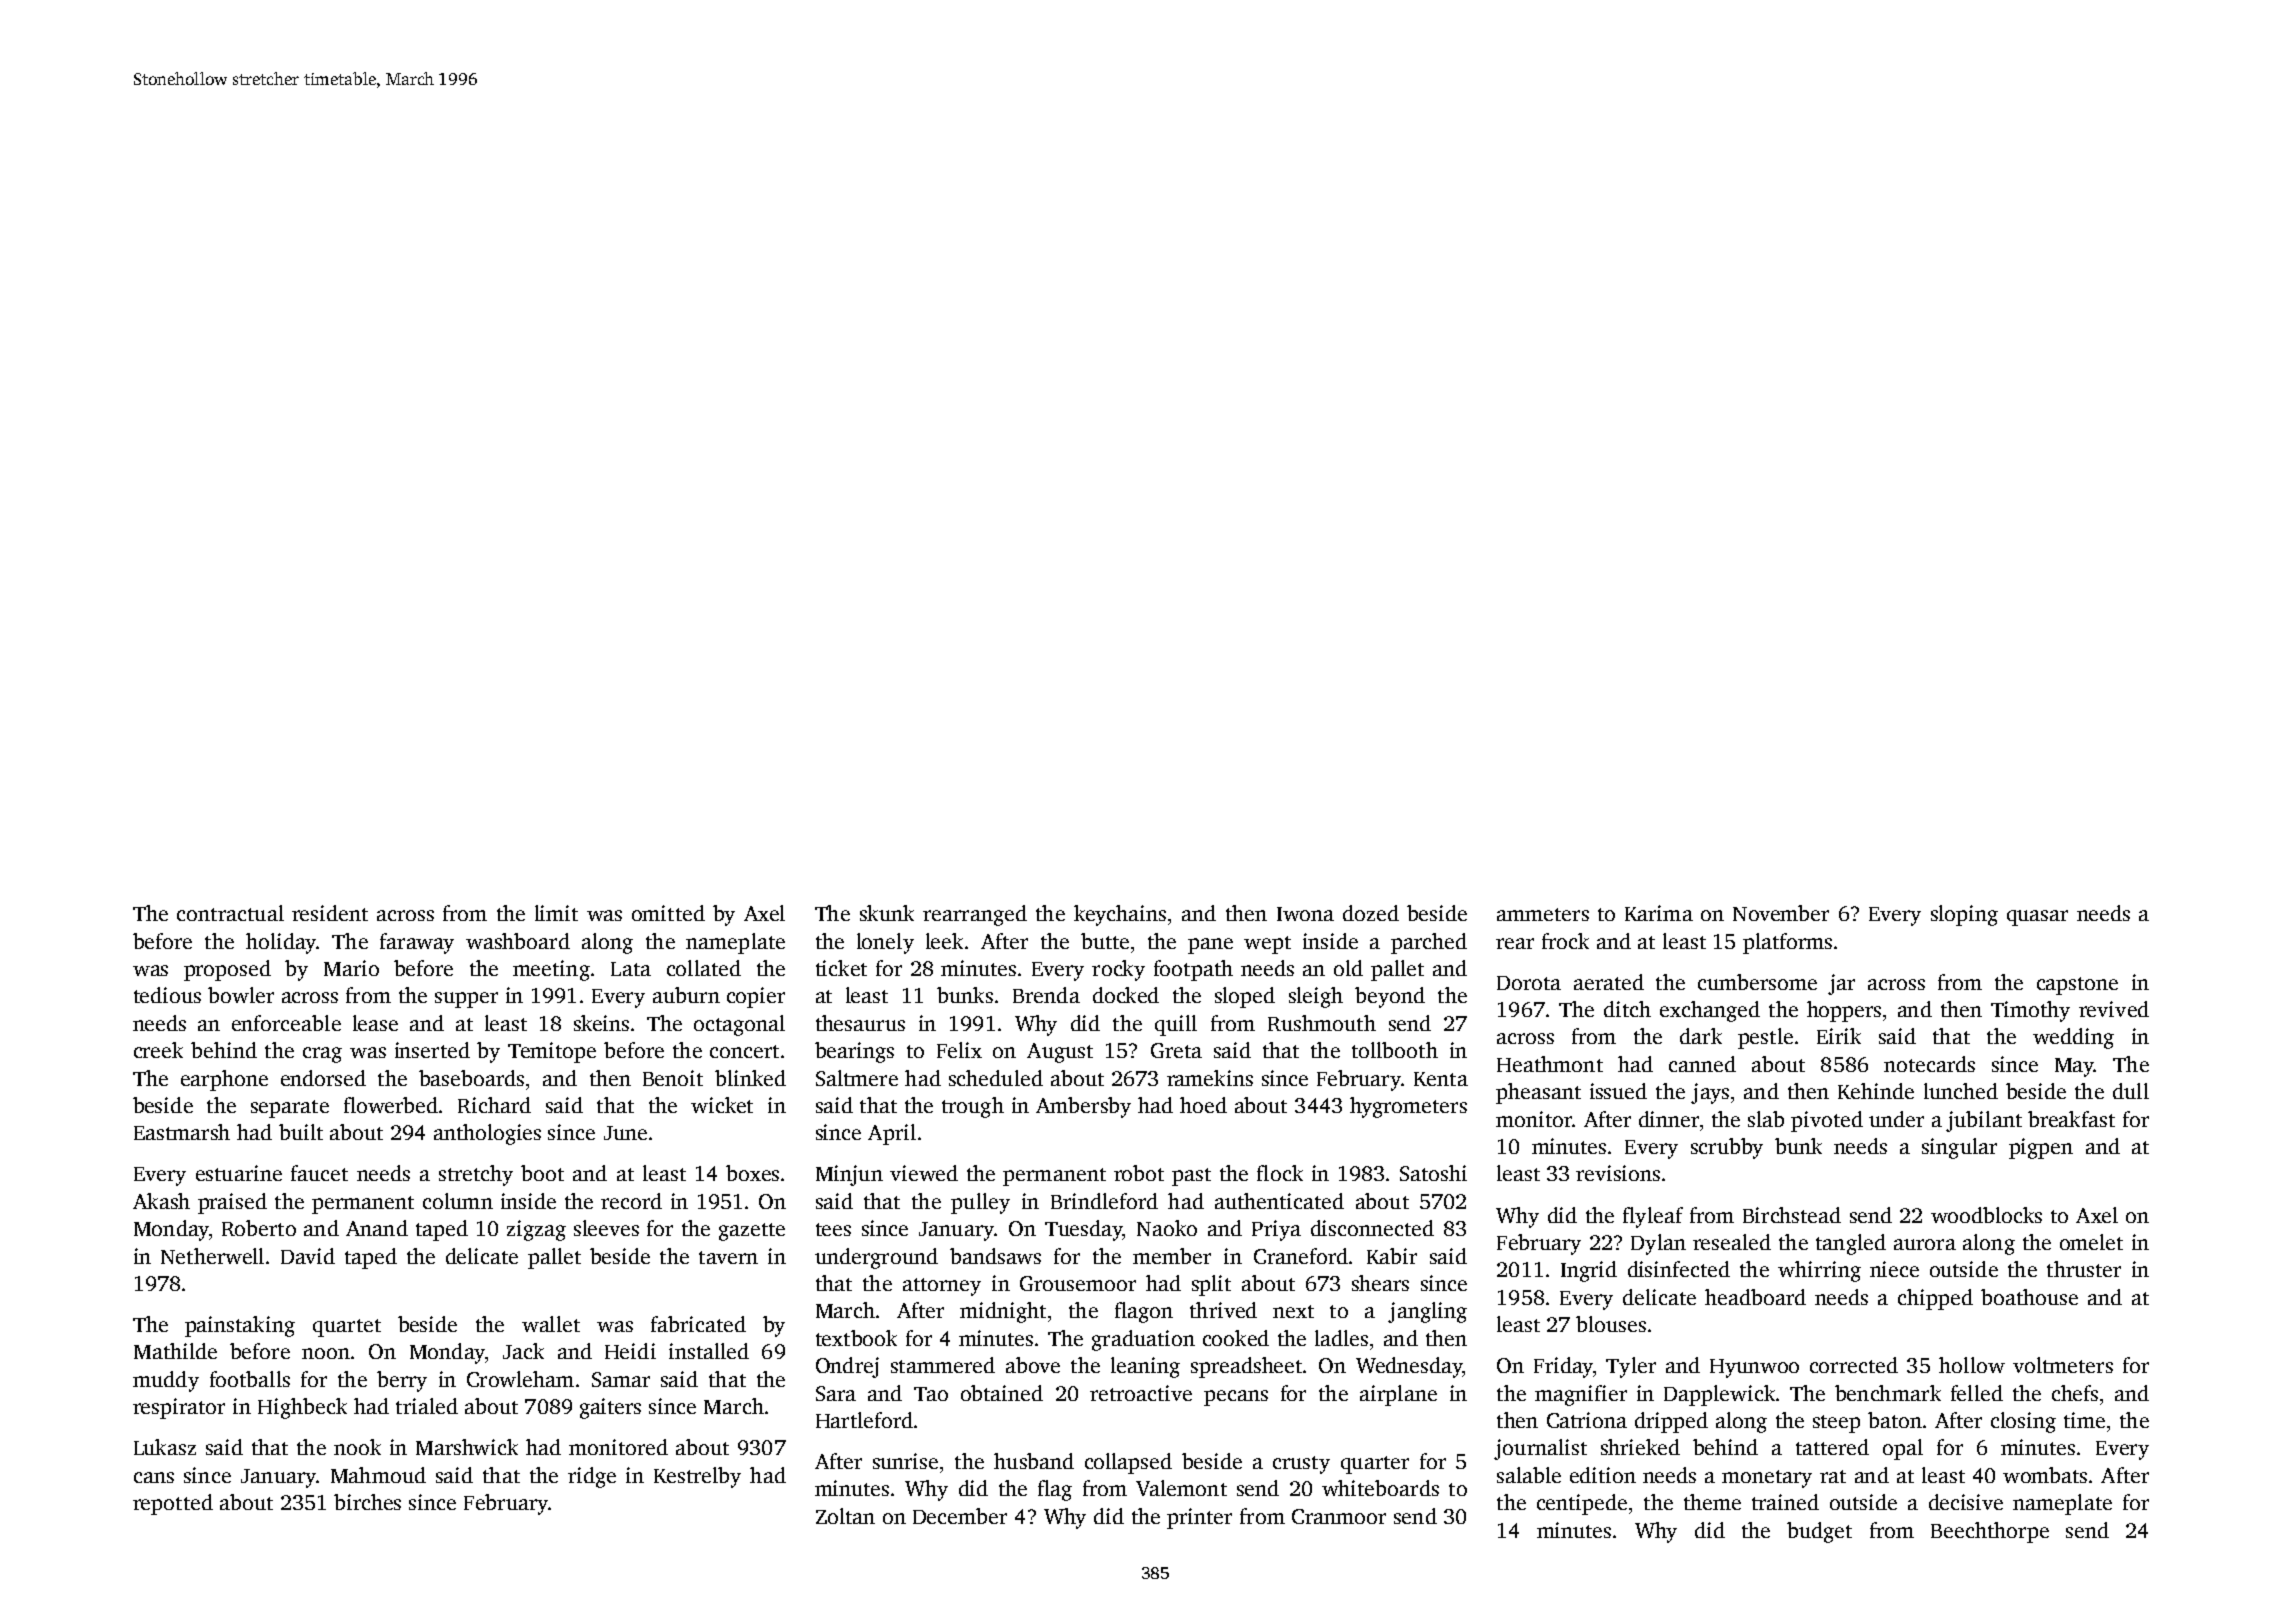 Image resolution: width=2282 pixels, height=1614 pixels. Describe the element at coordinates (1408, 1107) in the document. I see `hygrometers` at that location.
